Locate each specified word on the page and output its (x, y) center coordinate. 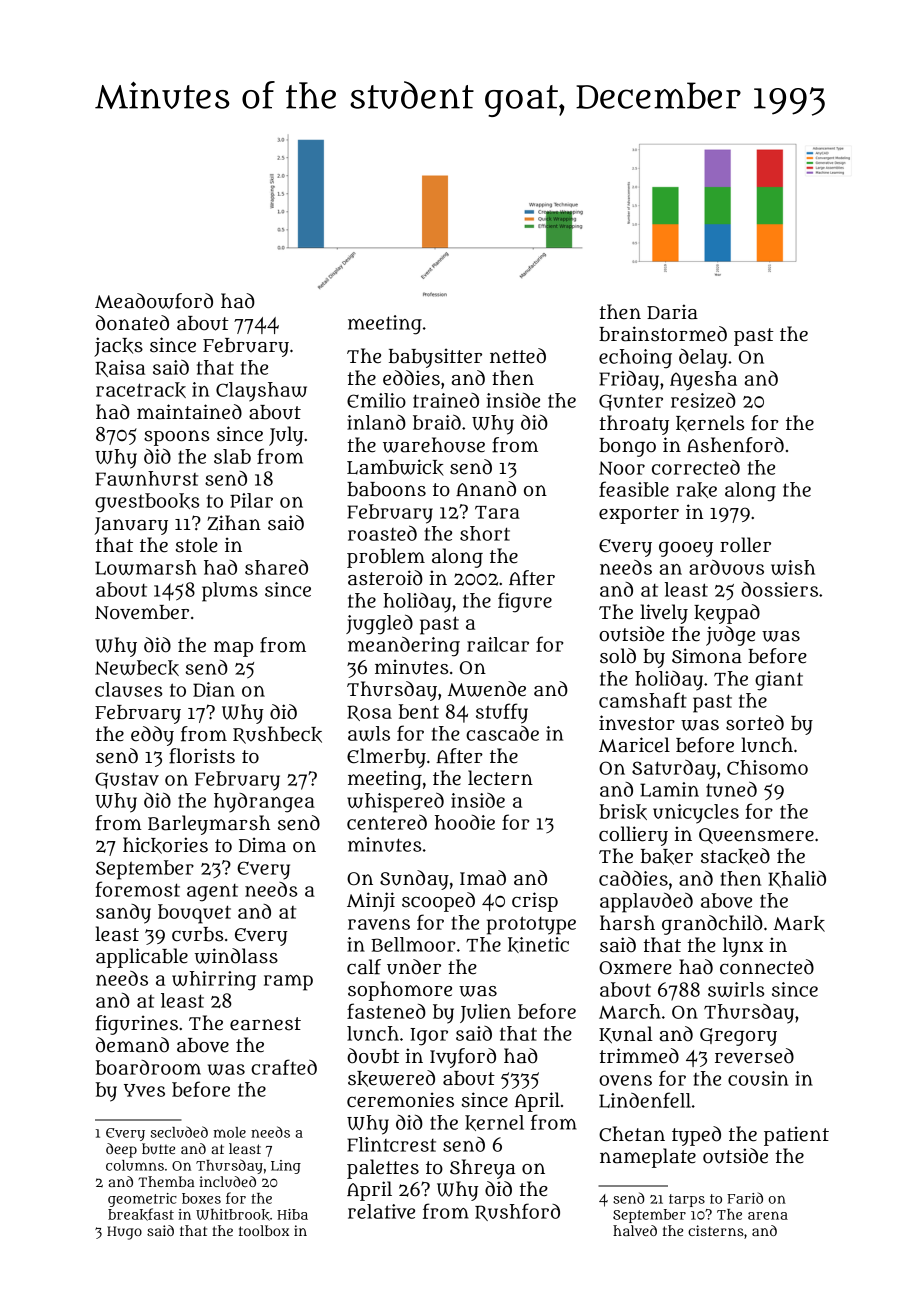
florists (202, 756)
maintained (189, 412)
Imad (483, 878)
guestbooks (147, 503)
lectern (500, 778)
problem (386, 558)
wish (793, 567)
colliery (633, 836)
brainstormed (663, 334)
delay (703, 358)
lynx (743, 947)
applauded (646, 902)
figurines (137, 1025)
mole (229, 1132)
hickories (165, 845)
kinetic (538, 945)
